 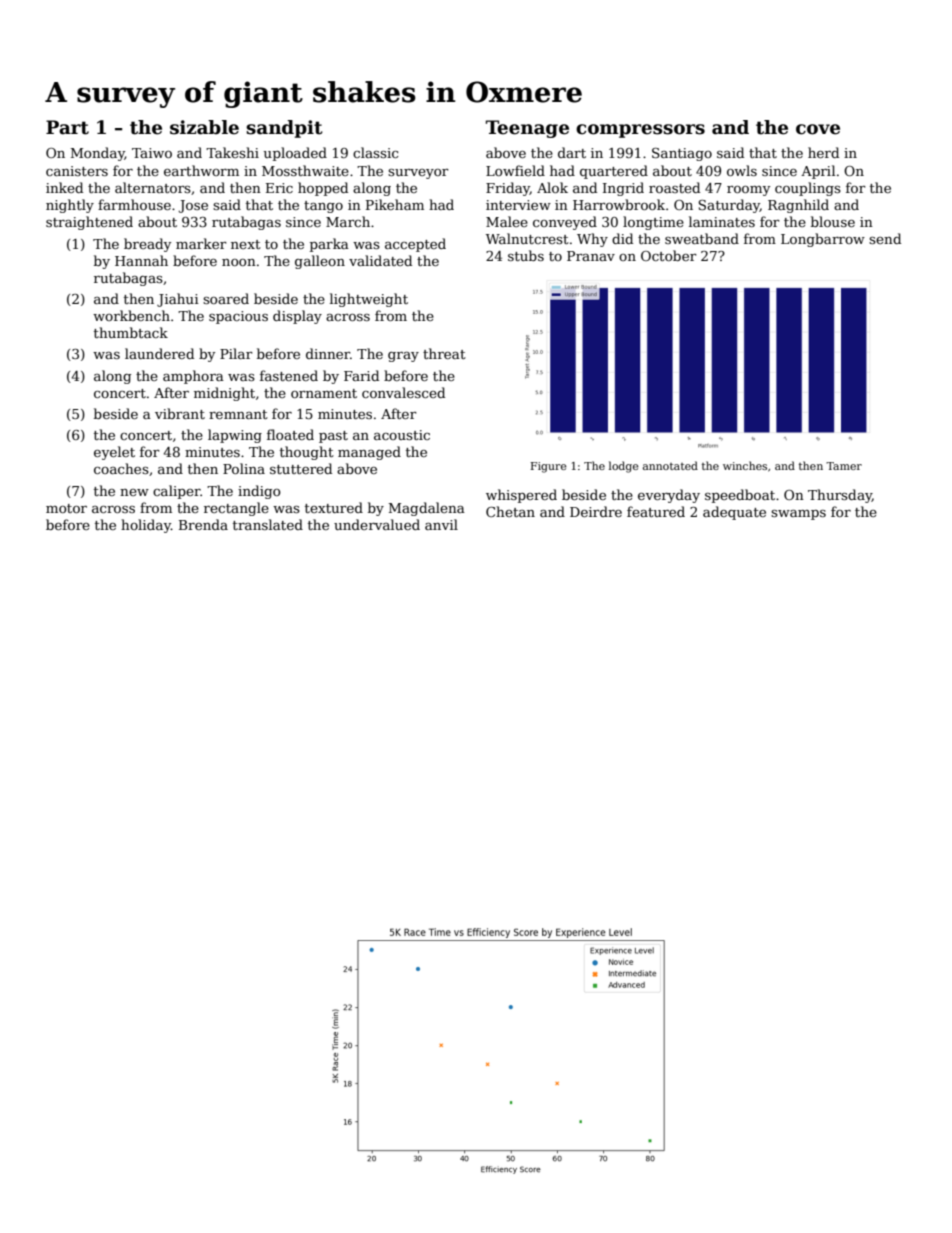 I want to click on featured, so click(x=656, y=511).
